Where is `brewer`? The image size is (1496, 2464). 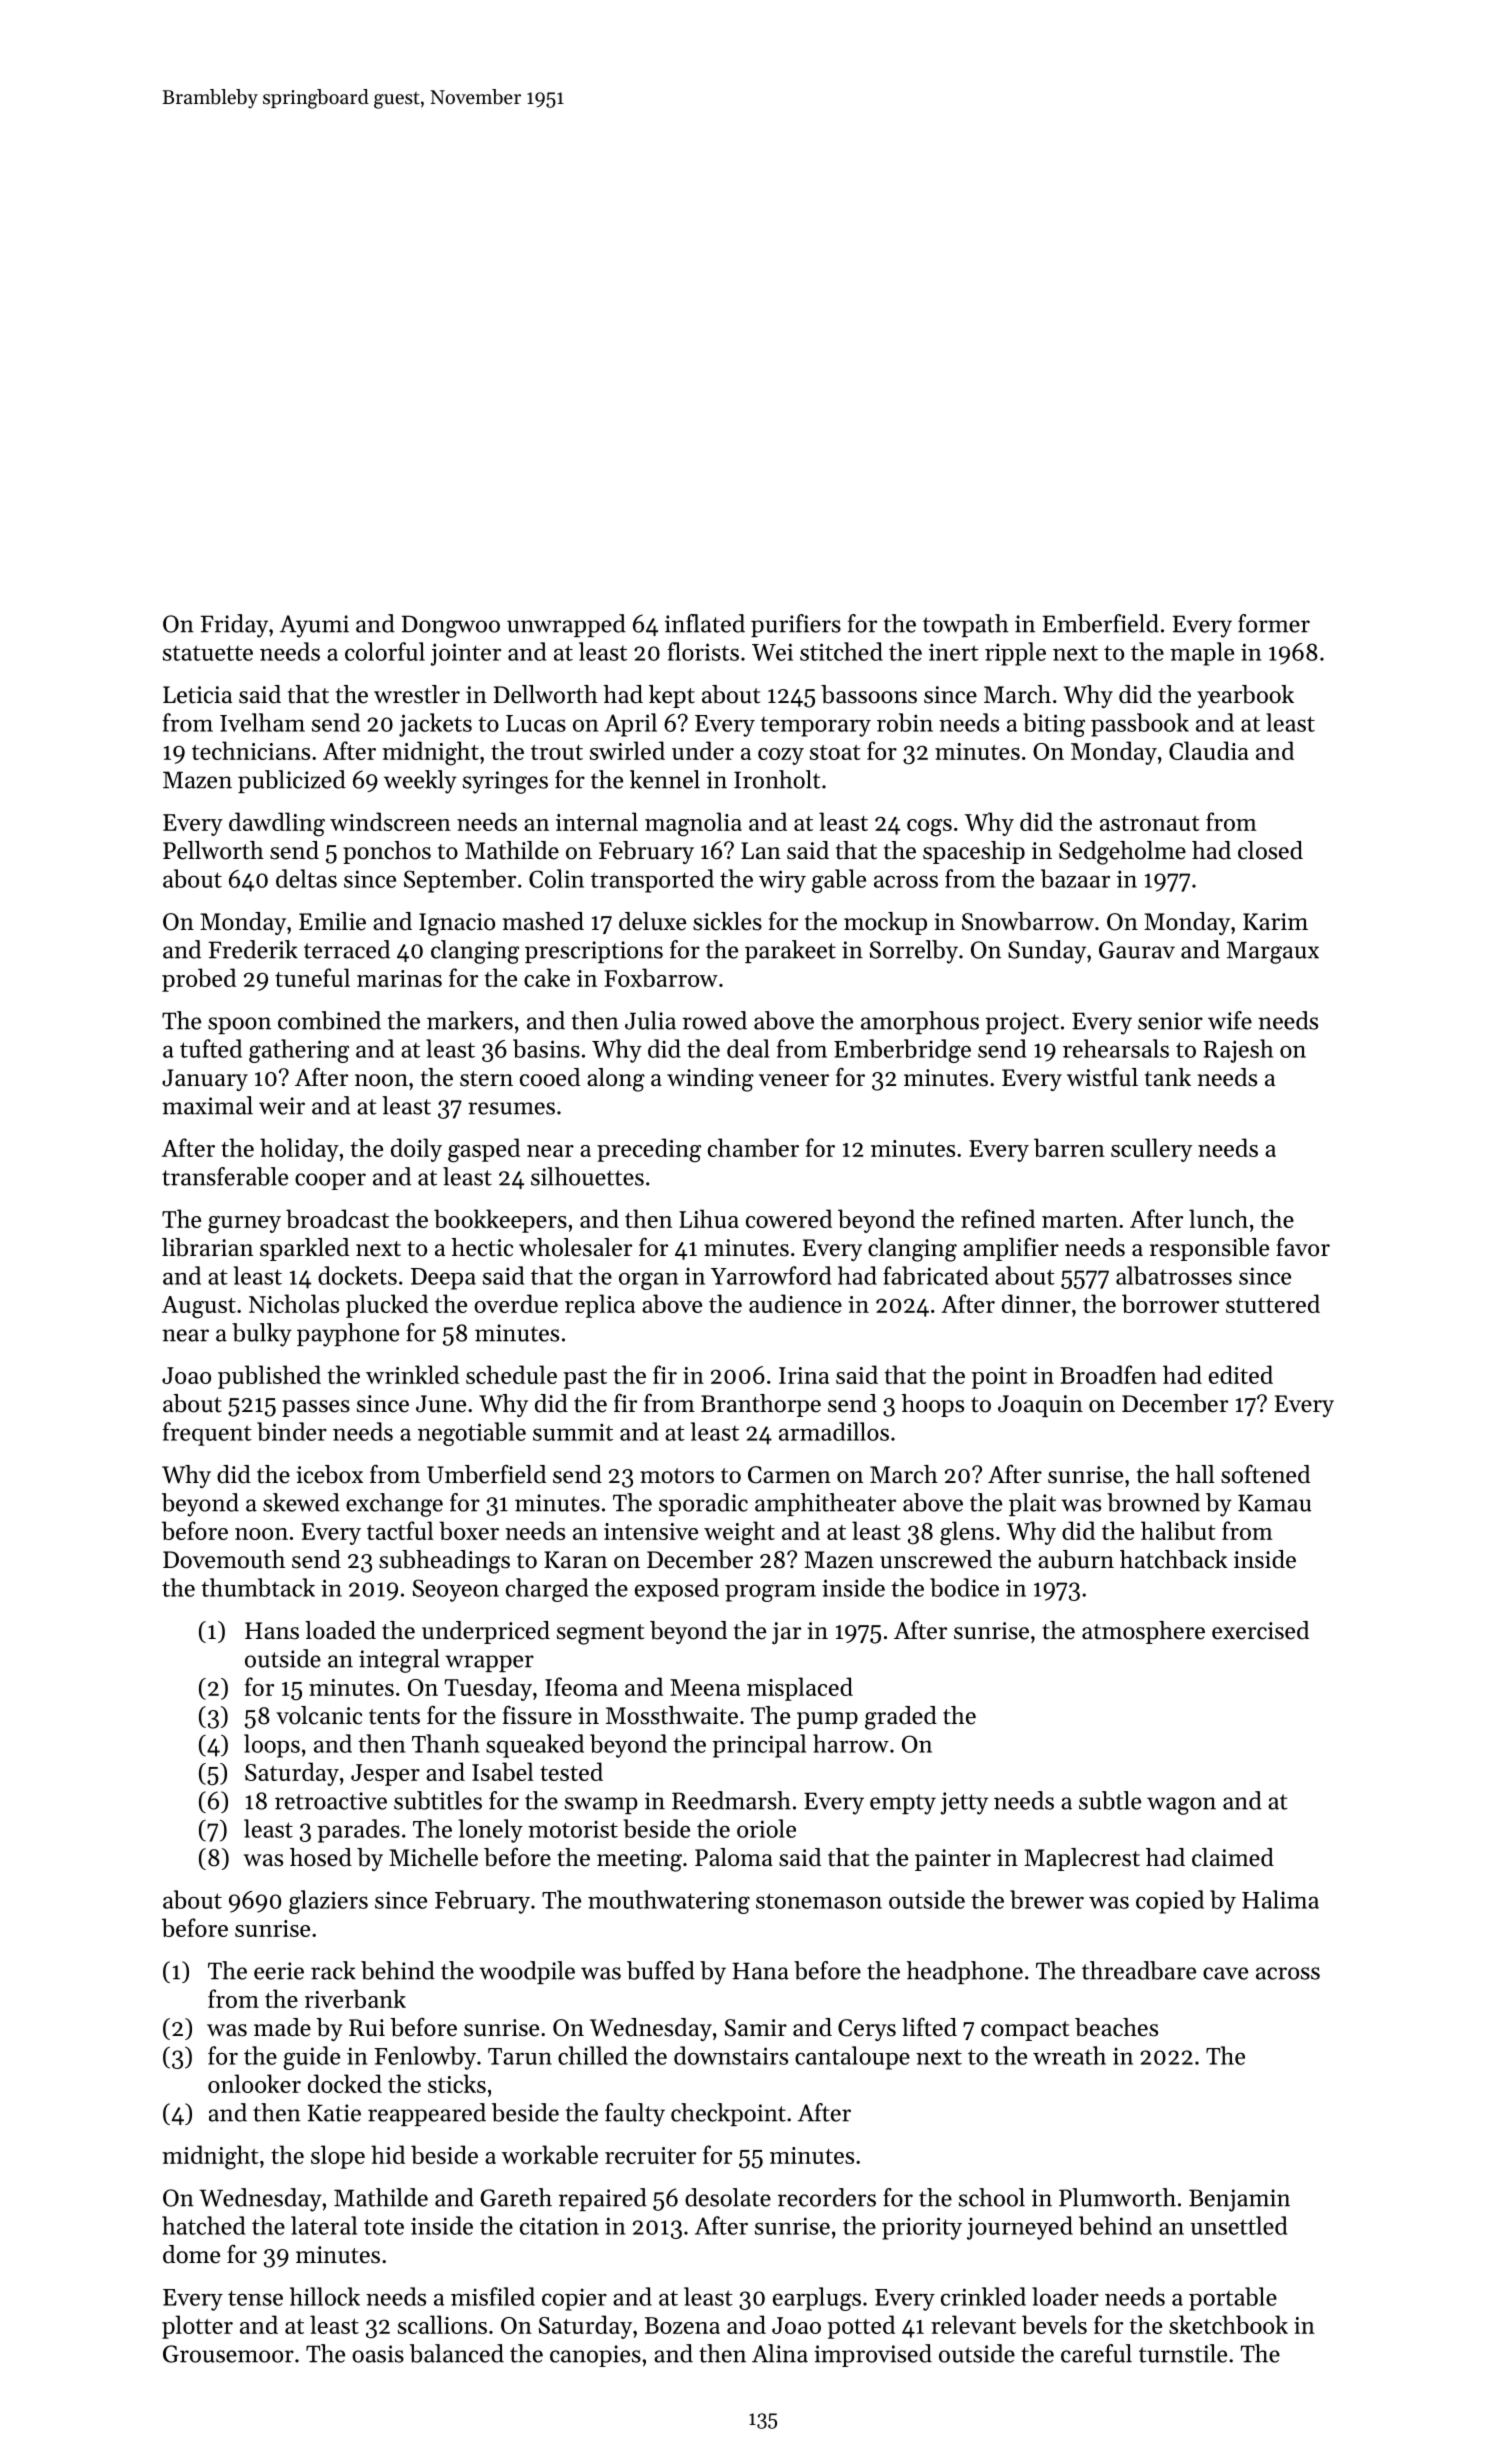
brewer is located at coordinates (1047, 1899).
